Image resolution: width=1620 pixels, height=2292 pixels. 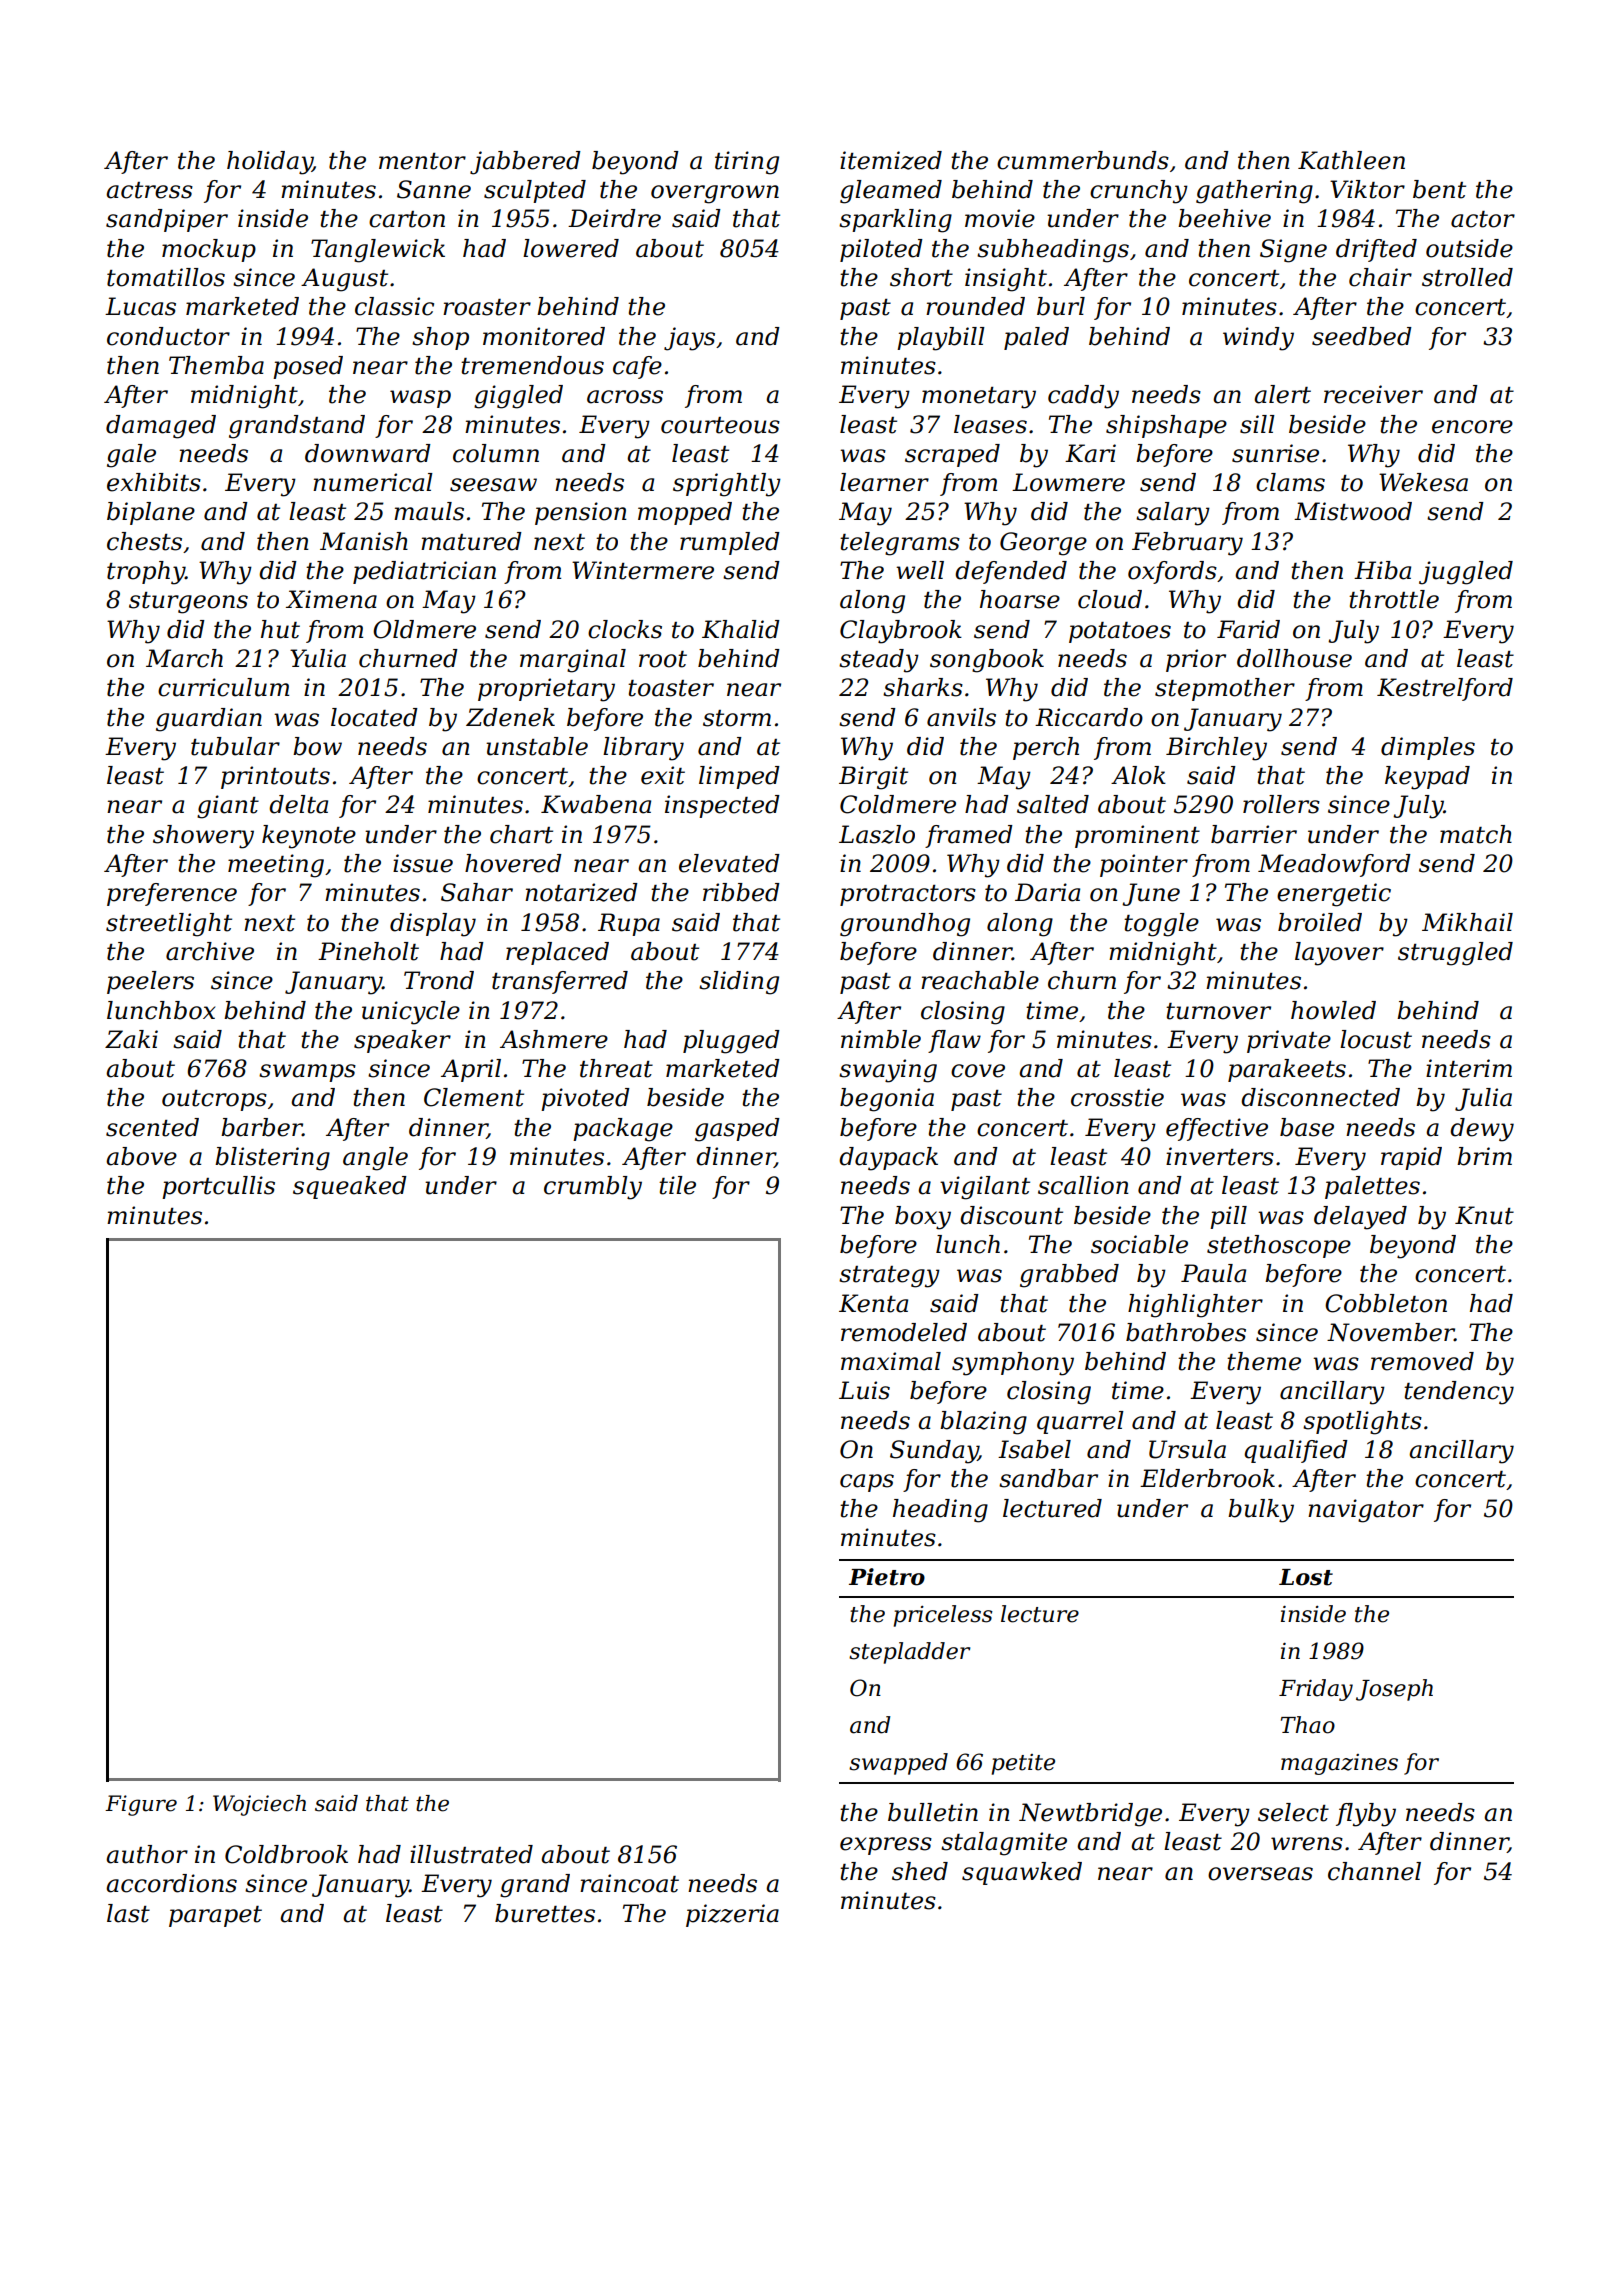 I want to click on channel, so click(x=1374, y=1871).
